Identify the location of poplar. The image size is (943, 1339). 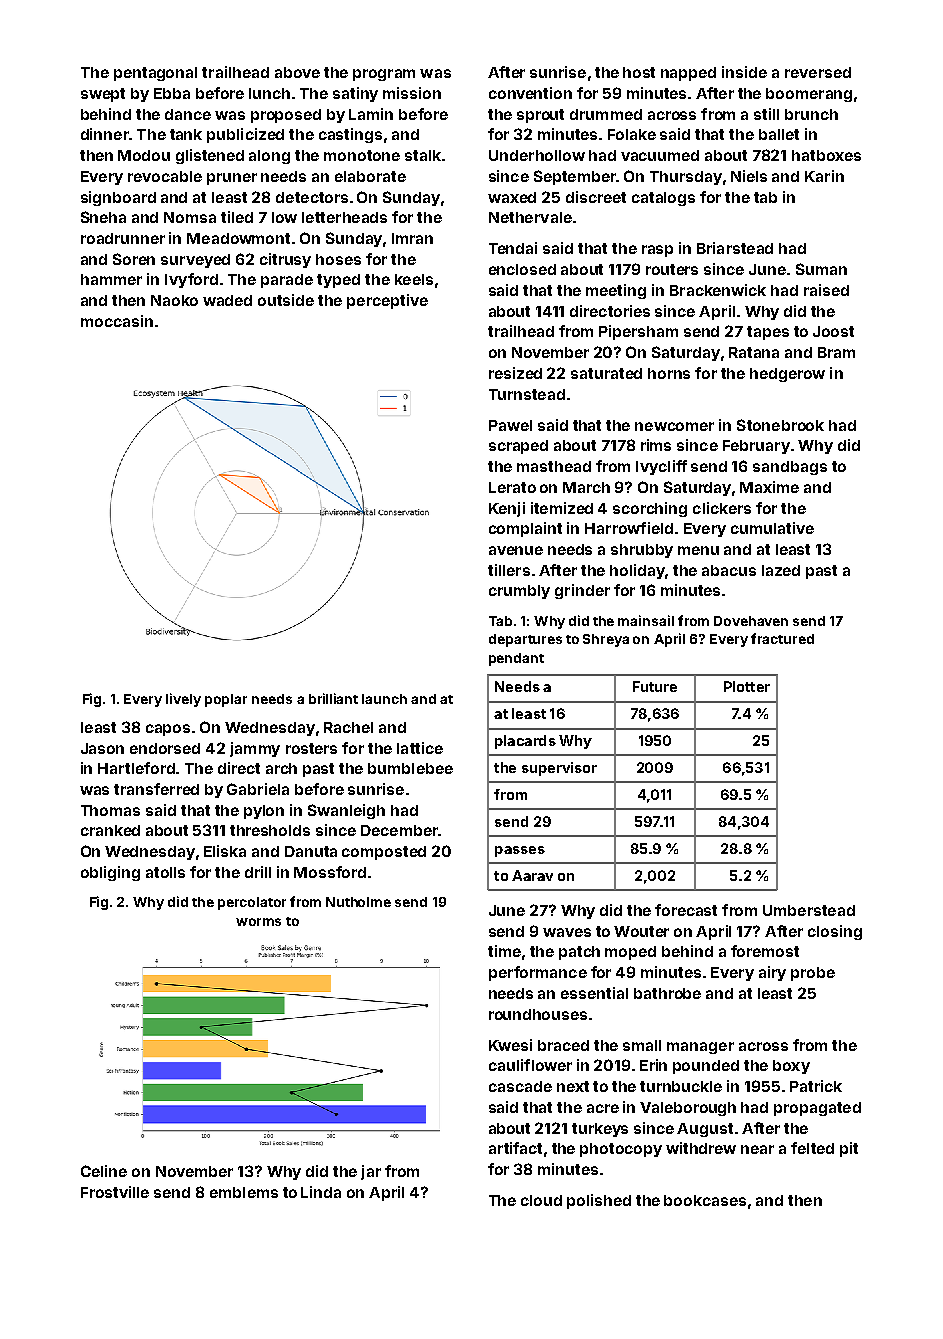
(226, 700).
